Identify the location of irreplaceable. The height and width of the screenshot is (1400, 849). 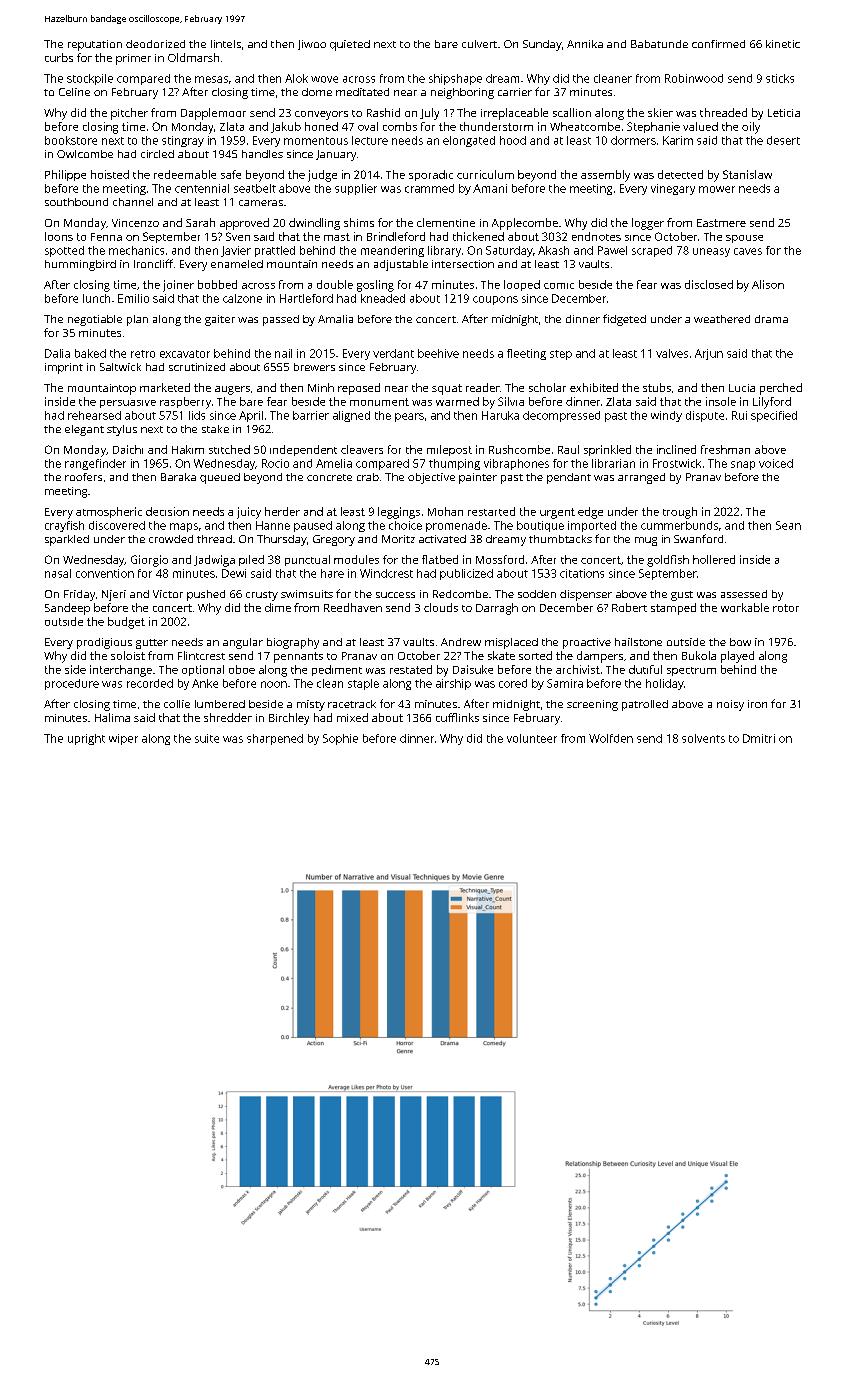
(514, 114).
